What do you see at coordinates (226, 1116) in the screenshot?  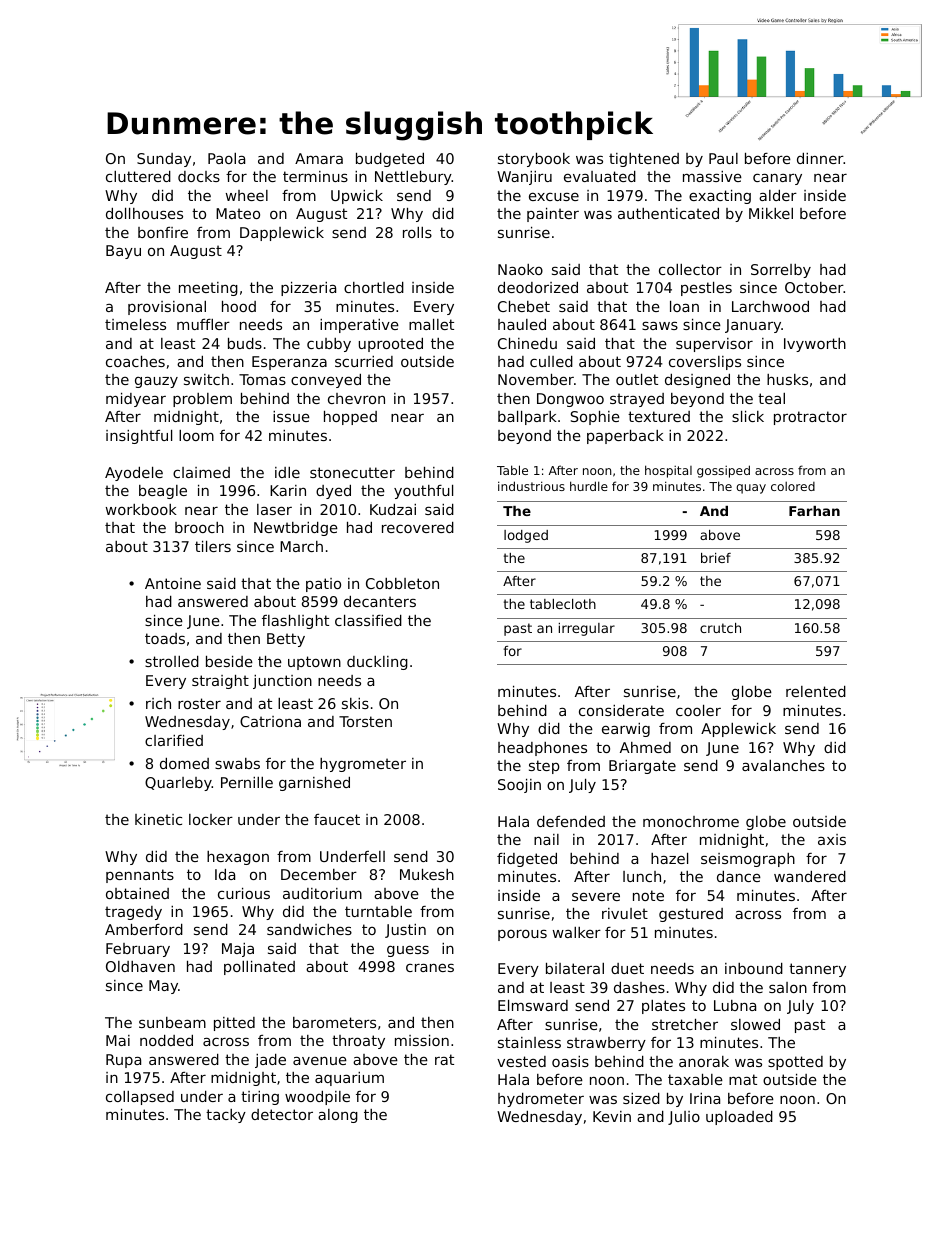 I see `tacky` at bounding box center [226, 1116].
